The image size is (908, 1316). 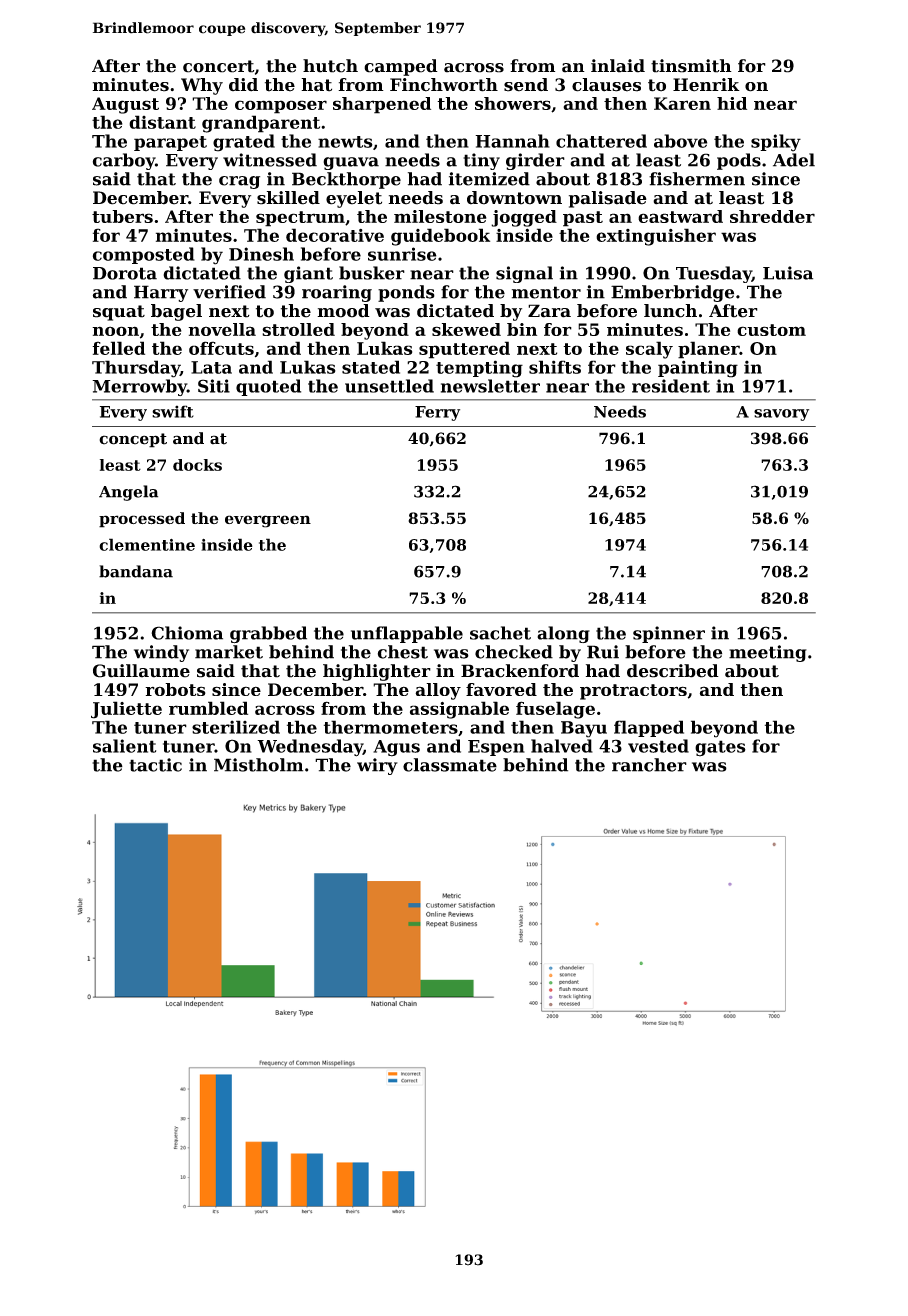 I want to click on Lata, so click(x=211, y=367).
